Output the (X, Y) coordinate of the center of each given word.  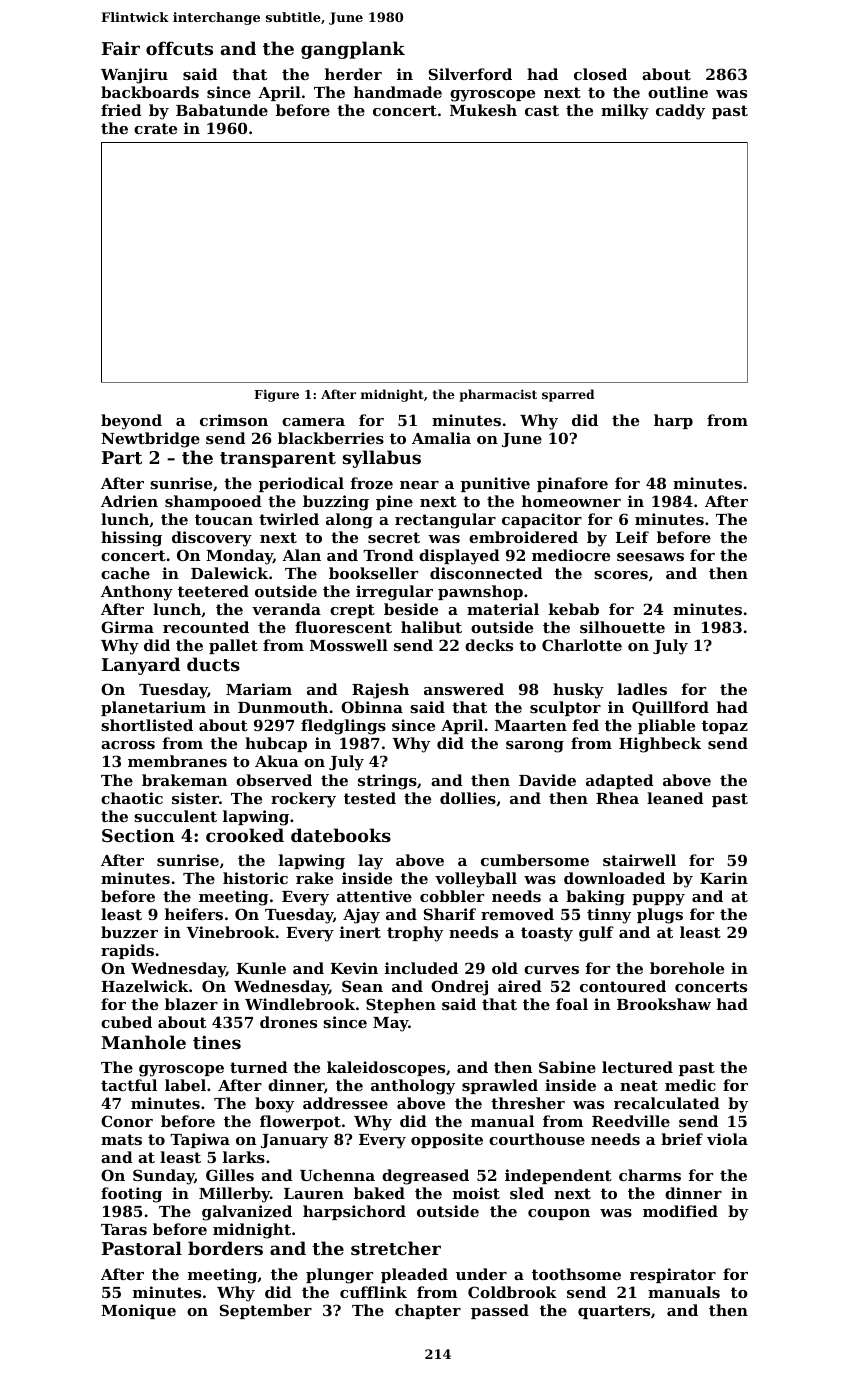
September (266, 1311)
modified (680, 1211)
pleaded (414, 1275)
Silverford (470, 74)
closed (600, 74)
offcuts (179, 48)
